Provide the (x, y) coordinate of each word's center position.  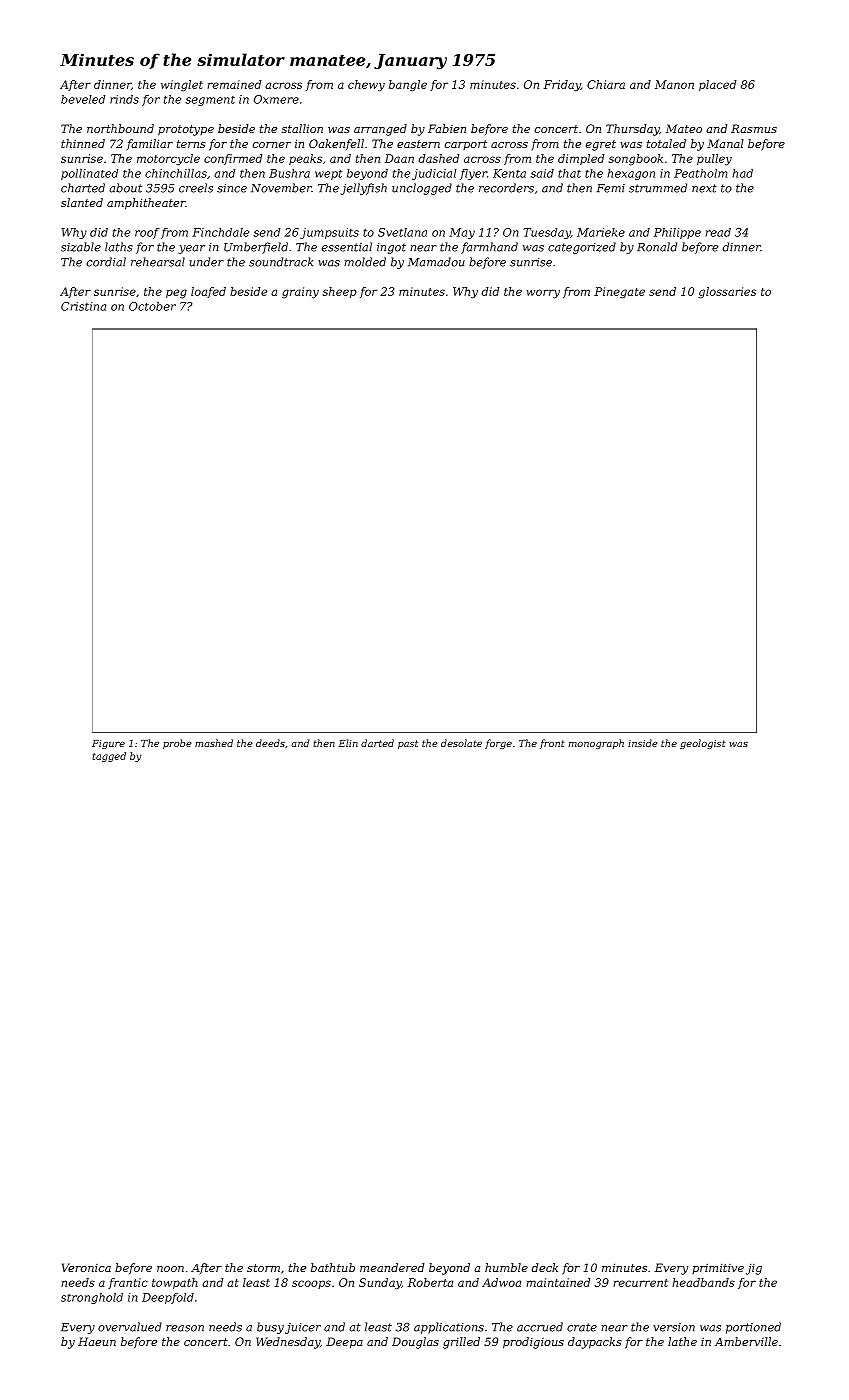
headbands (703, 1282)
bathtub (333, 1267)
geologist (703, 744)
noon (170, 1269)
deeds (270, 743)
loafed (208, 292)
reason (185, 1328)
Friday (562, 86)
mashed (214, 743)
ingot (391, 248)
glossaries (727, 293)
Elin (348, 743)
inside (642, 743)
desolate (461, 743)
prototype (186, 130)
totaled (666, 143)
